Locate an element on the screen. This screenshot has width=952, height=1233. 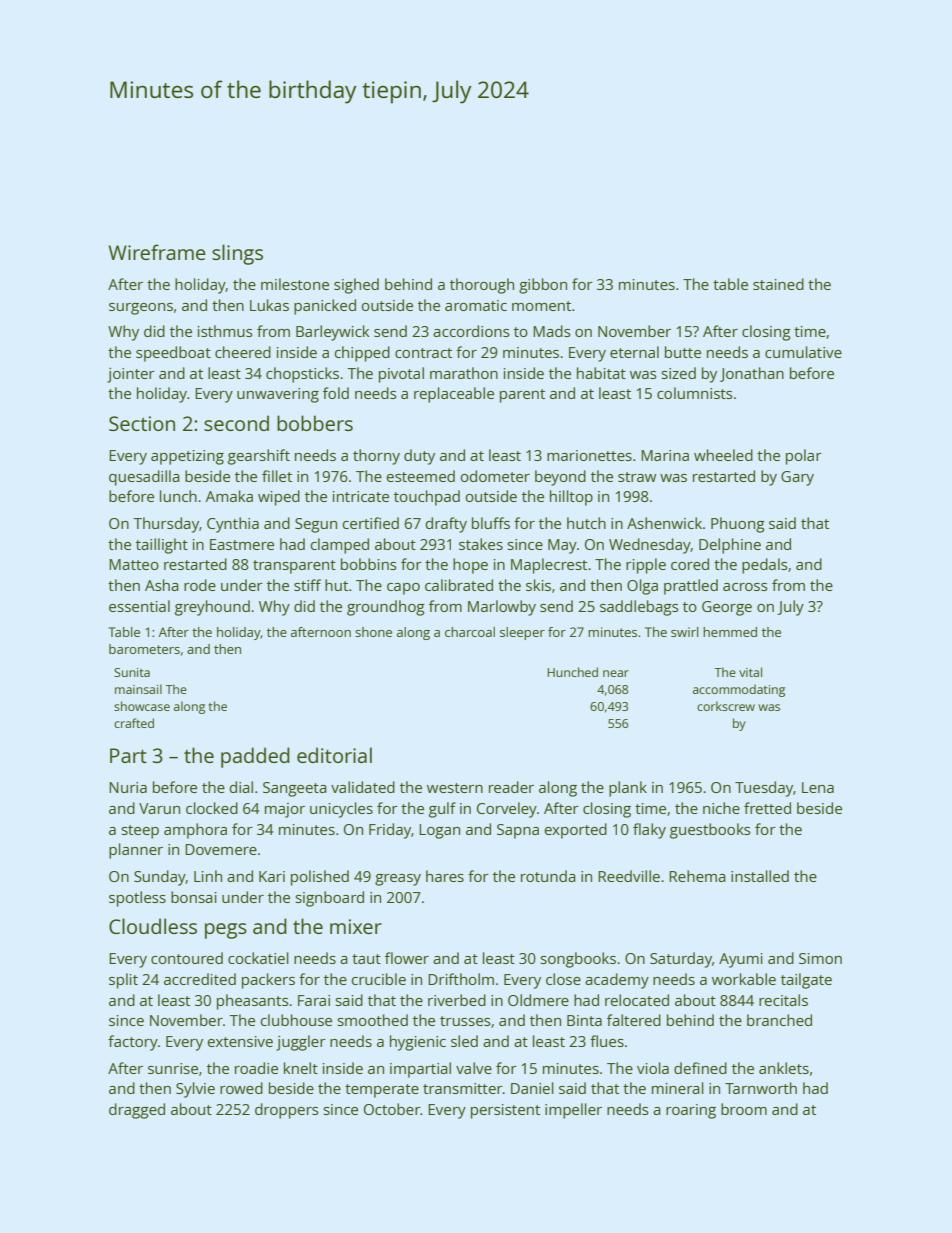
Wireframe is located at coordinates (157, 252).
